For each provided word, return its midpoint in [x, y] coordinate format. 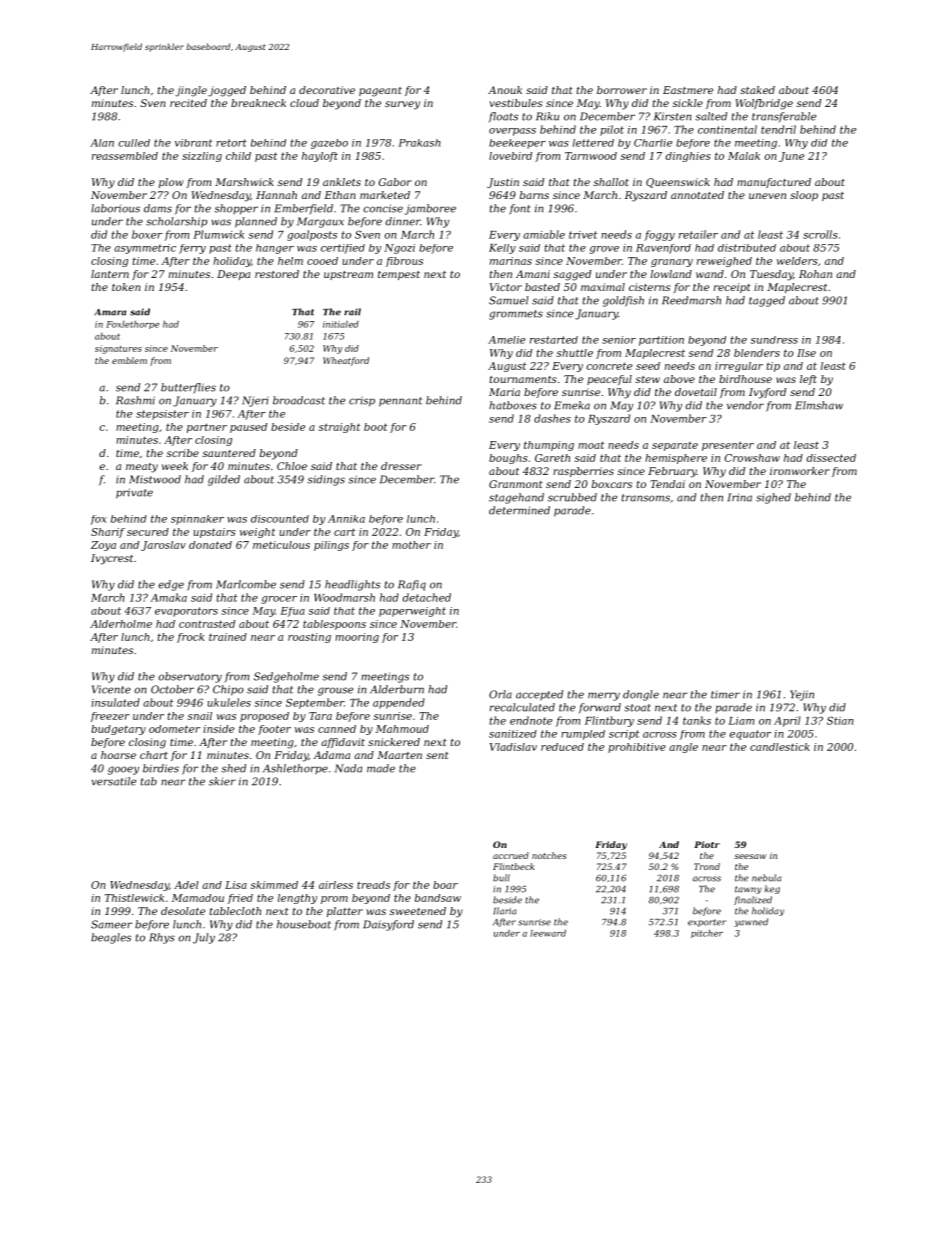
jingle [191, 91]
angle [683, 748]
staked [757, 90]
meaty [142, 468]
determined [519, 510]
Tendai [667, 484]
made [381, 768]
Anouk [505, 90]
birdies [161, 768]
